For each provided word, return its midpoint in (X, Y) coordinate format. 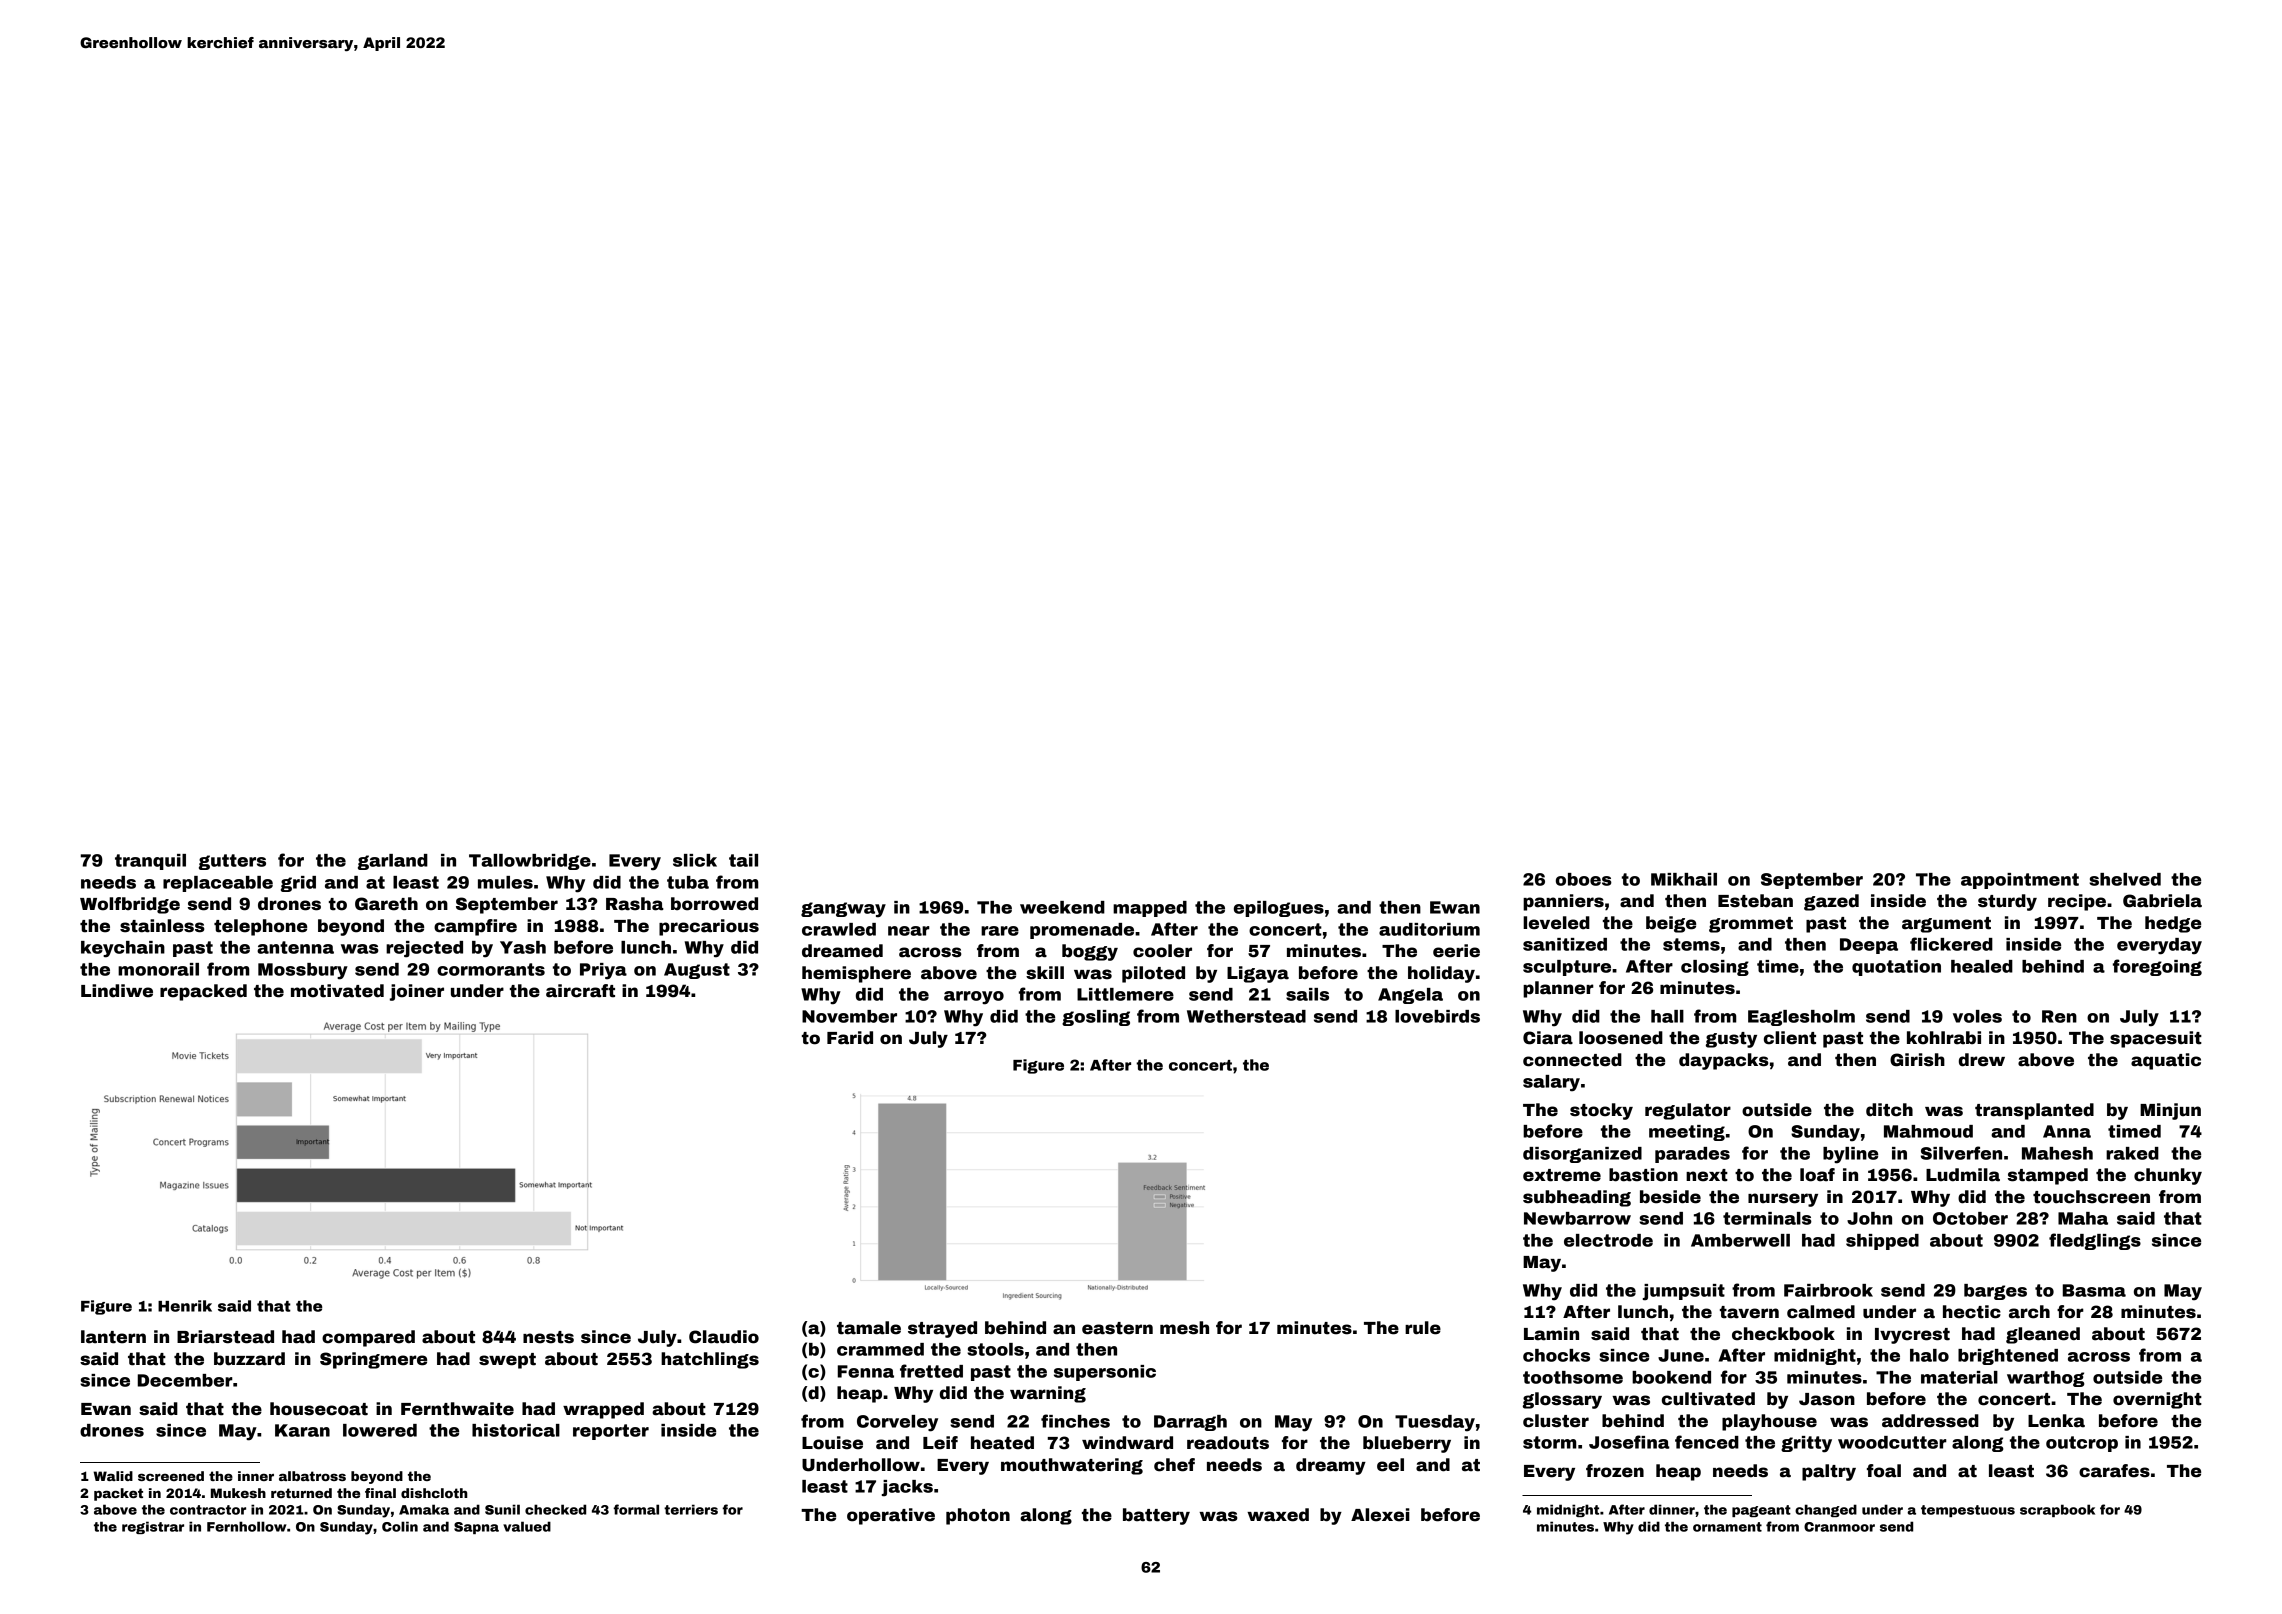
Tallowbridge (530, 862)
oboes (1584, 879)
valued (527, 1526)
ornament (1727, 1527)
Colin (400, 1526)
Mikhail (1684, 879)
